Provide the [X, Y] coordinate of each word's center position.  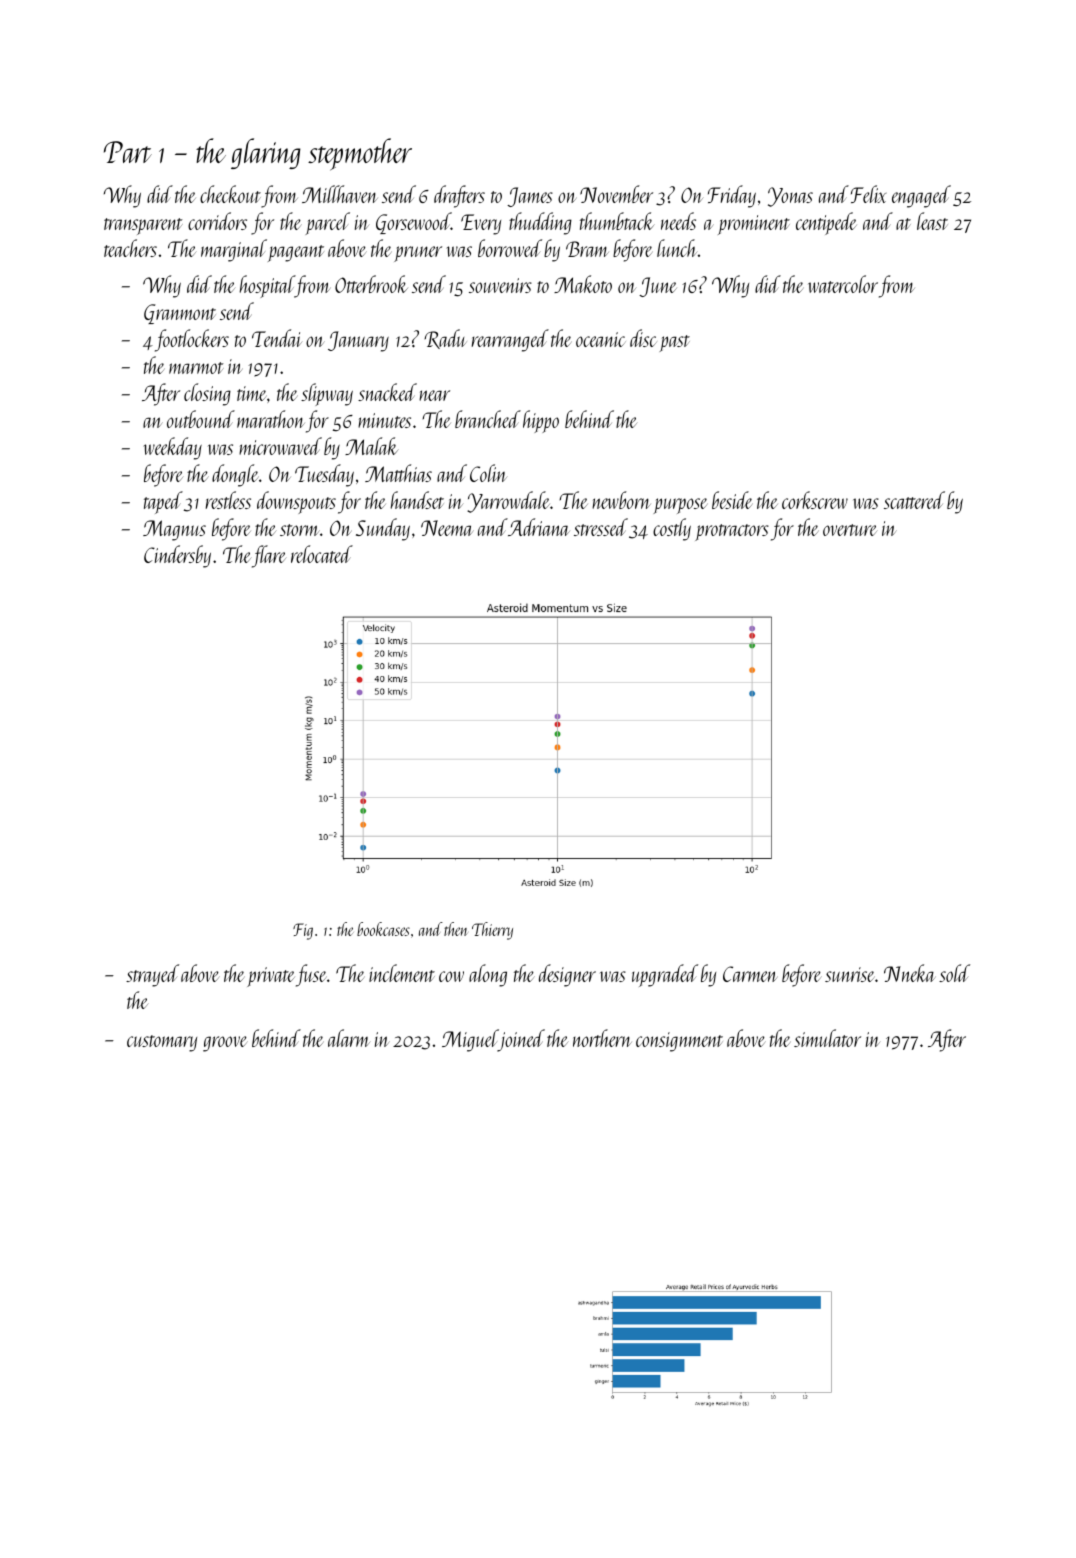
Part [128, 152]
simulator [827, 1038]
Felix [868, 194]
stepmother [360, 154]
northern [602, 1038]
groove [225, 1044]
